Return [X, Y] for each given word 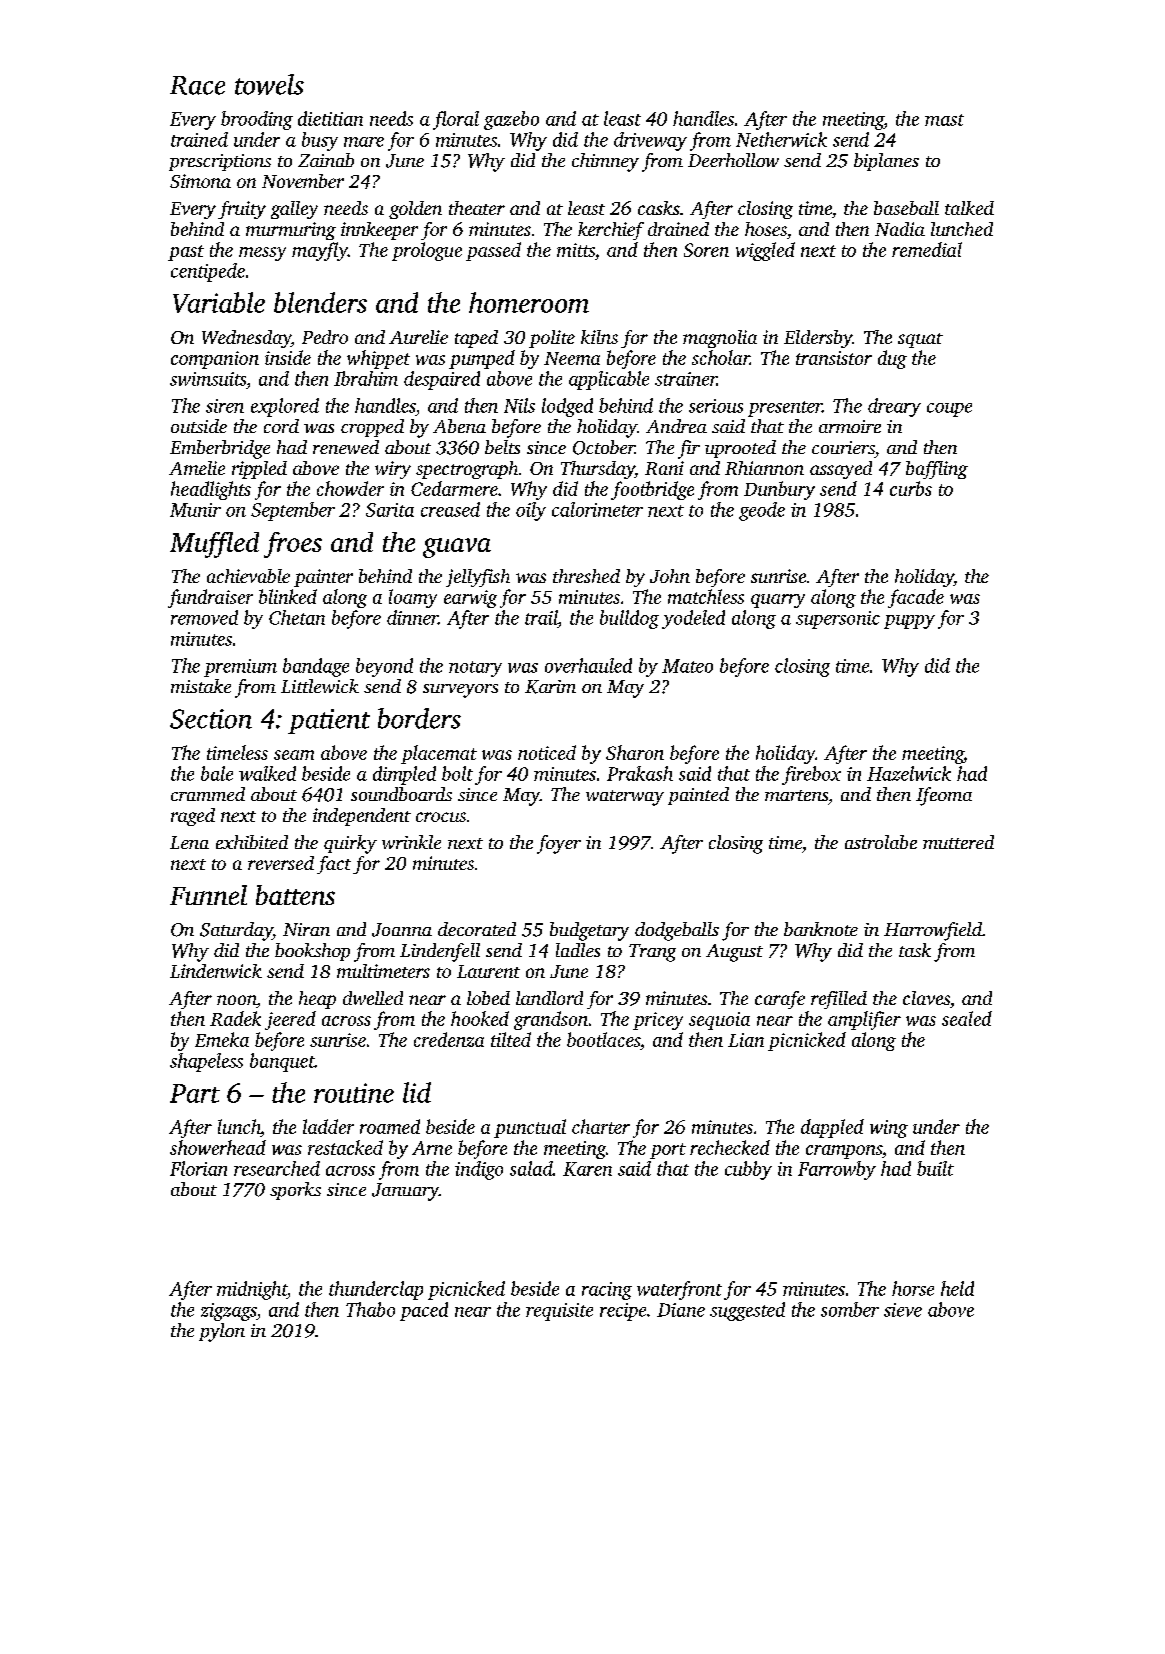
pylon [222, 1332]
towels [269, 84]
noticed [547, 752]
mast [944, 120]
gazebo [511, 120]
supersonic [838, 620]
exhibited [252, 842]
